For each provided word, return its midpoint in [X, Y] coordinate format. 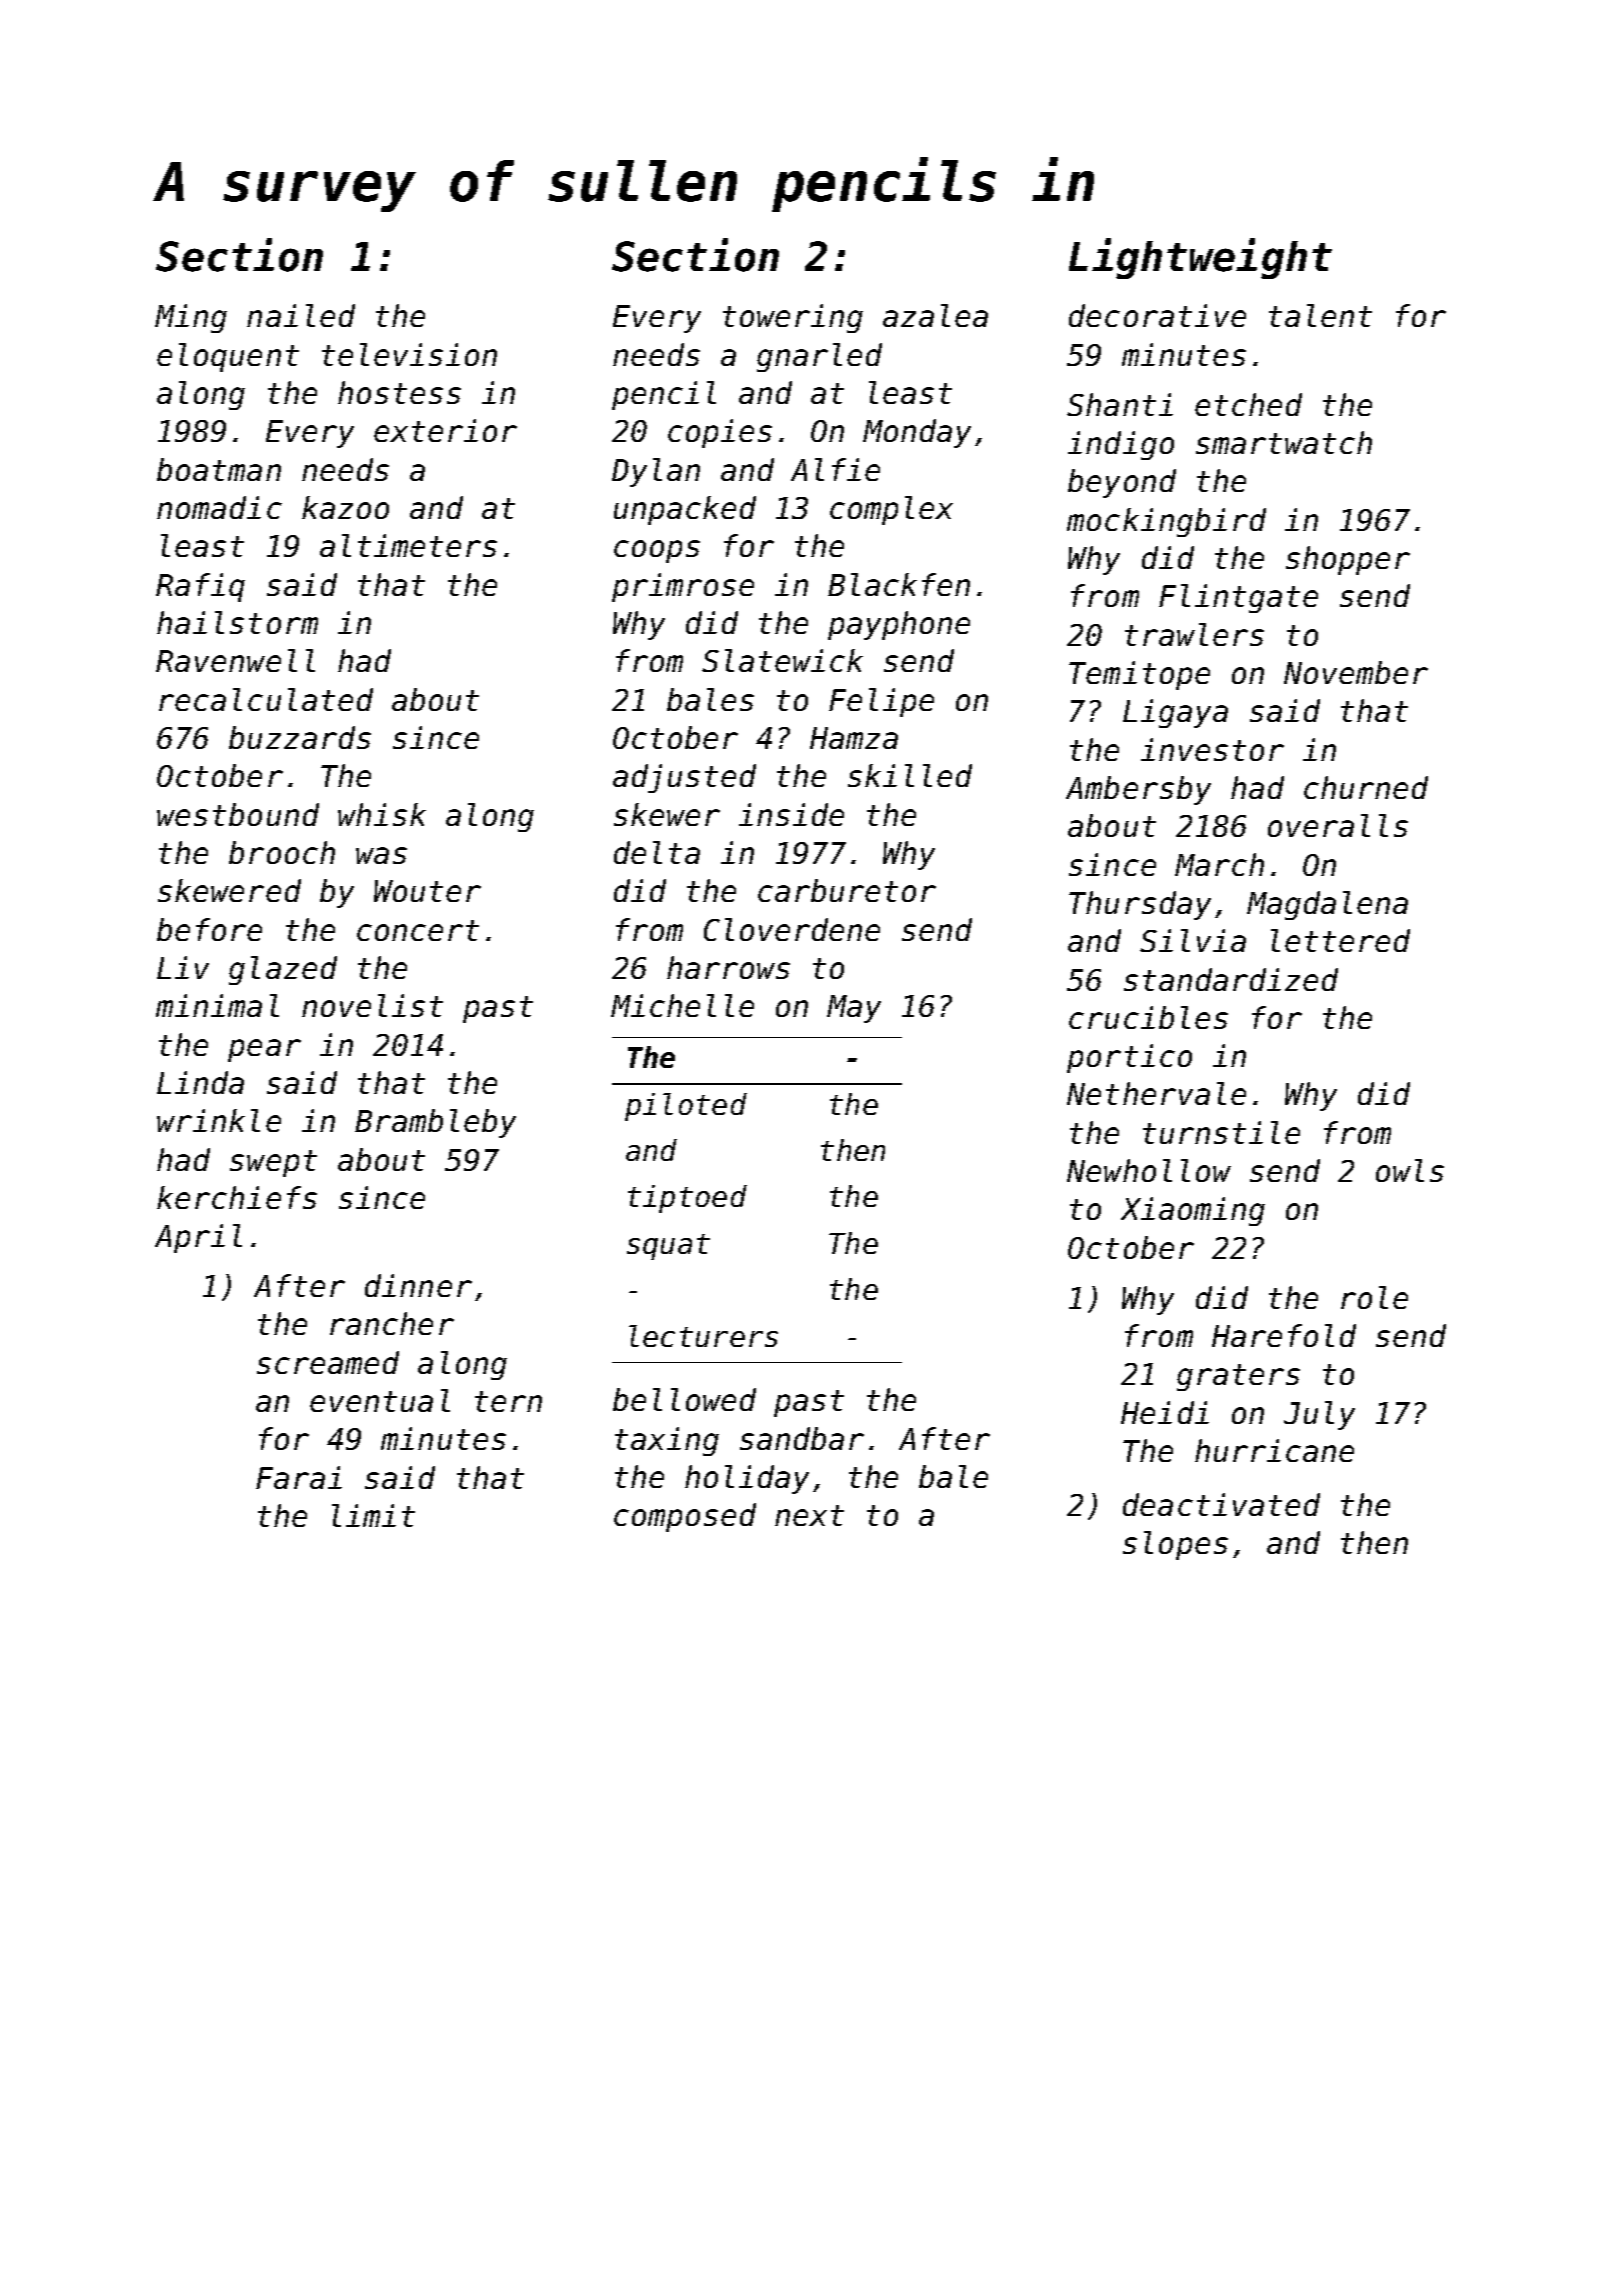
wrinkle [219, 1120]
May [854, 1009]
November [1356, 672]
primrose [683, 587]
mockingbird [1166, 522]
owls [1410, 1170]
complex [891, 510]
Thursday [1140, 905]
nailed [301, 315]
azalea [935, 315]
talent [1320, 315]
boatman [219, 469]
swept [273, 1163]
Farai [299, 1477]
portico [1129, 1058]
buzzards [300, 737]
